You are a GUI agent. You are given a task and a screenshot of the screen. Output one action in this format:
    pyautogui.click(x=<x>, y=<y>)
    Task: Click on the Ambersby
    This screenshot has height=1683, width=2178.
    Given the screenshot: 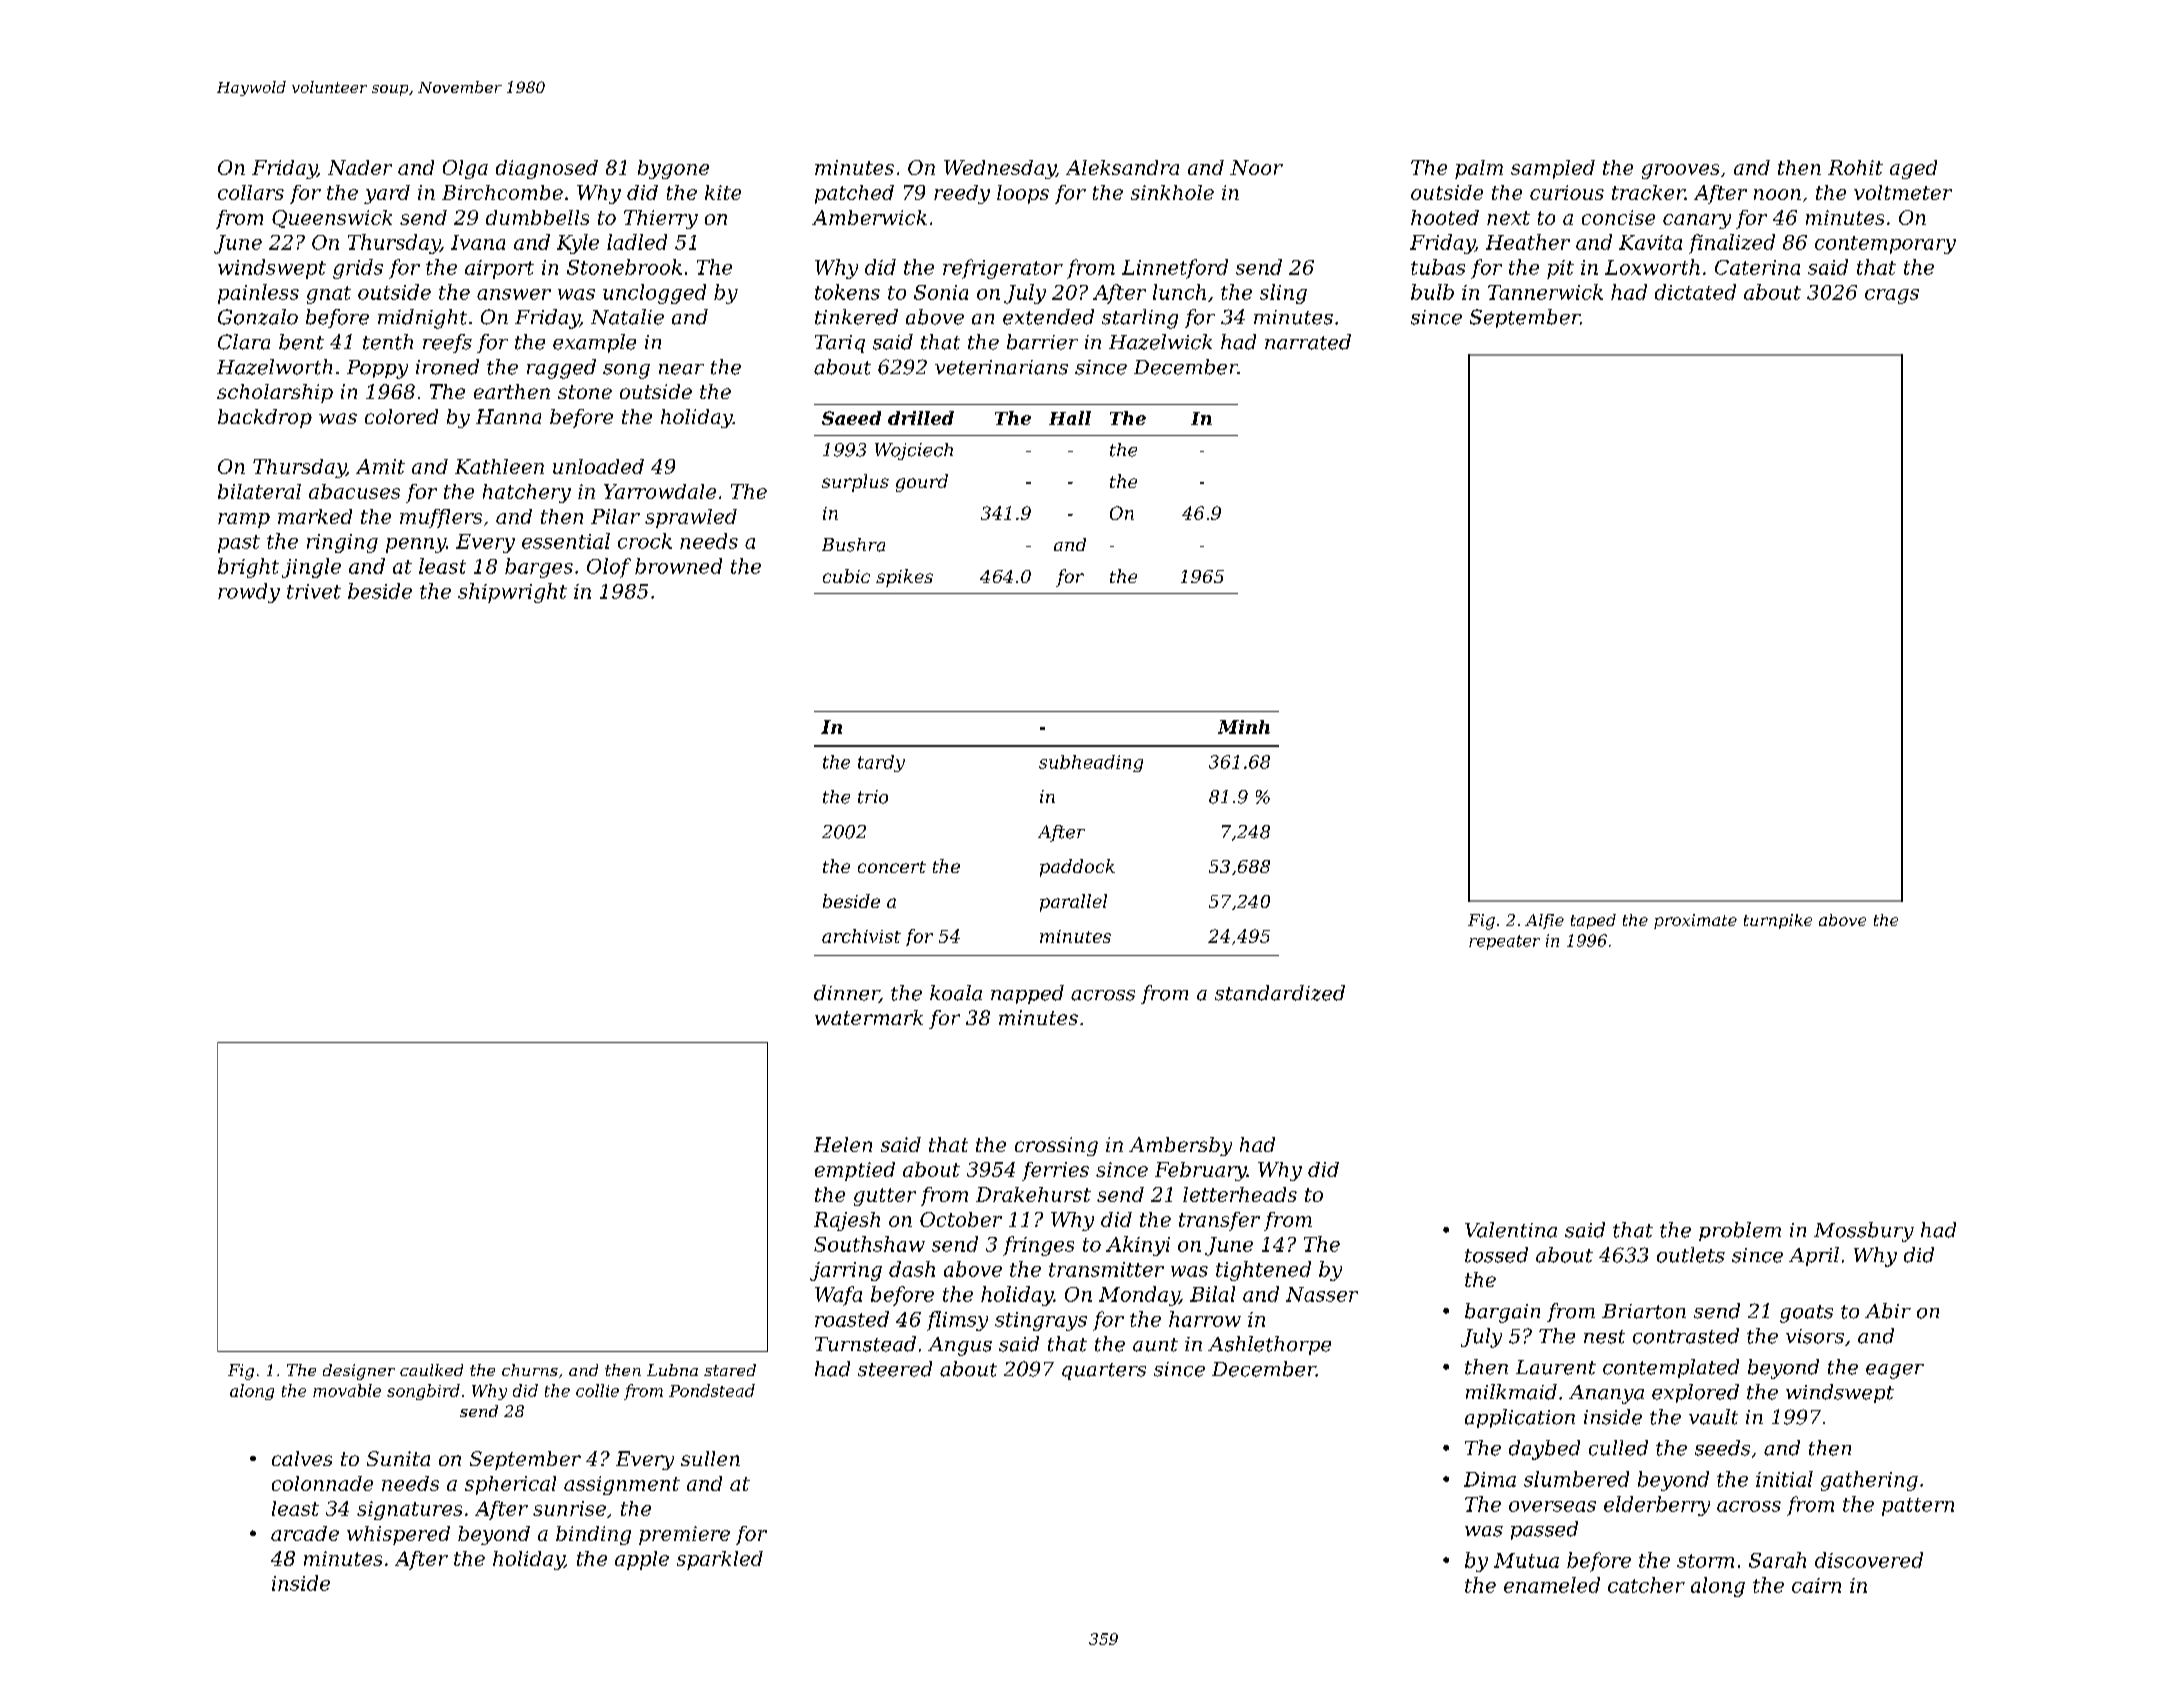 What is the action you would take?
    pyautogui.click(x=1180, y=1146)
